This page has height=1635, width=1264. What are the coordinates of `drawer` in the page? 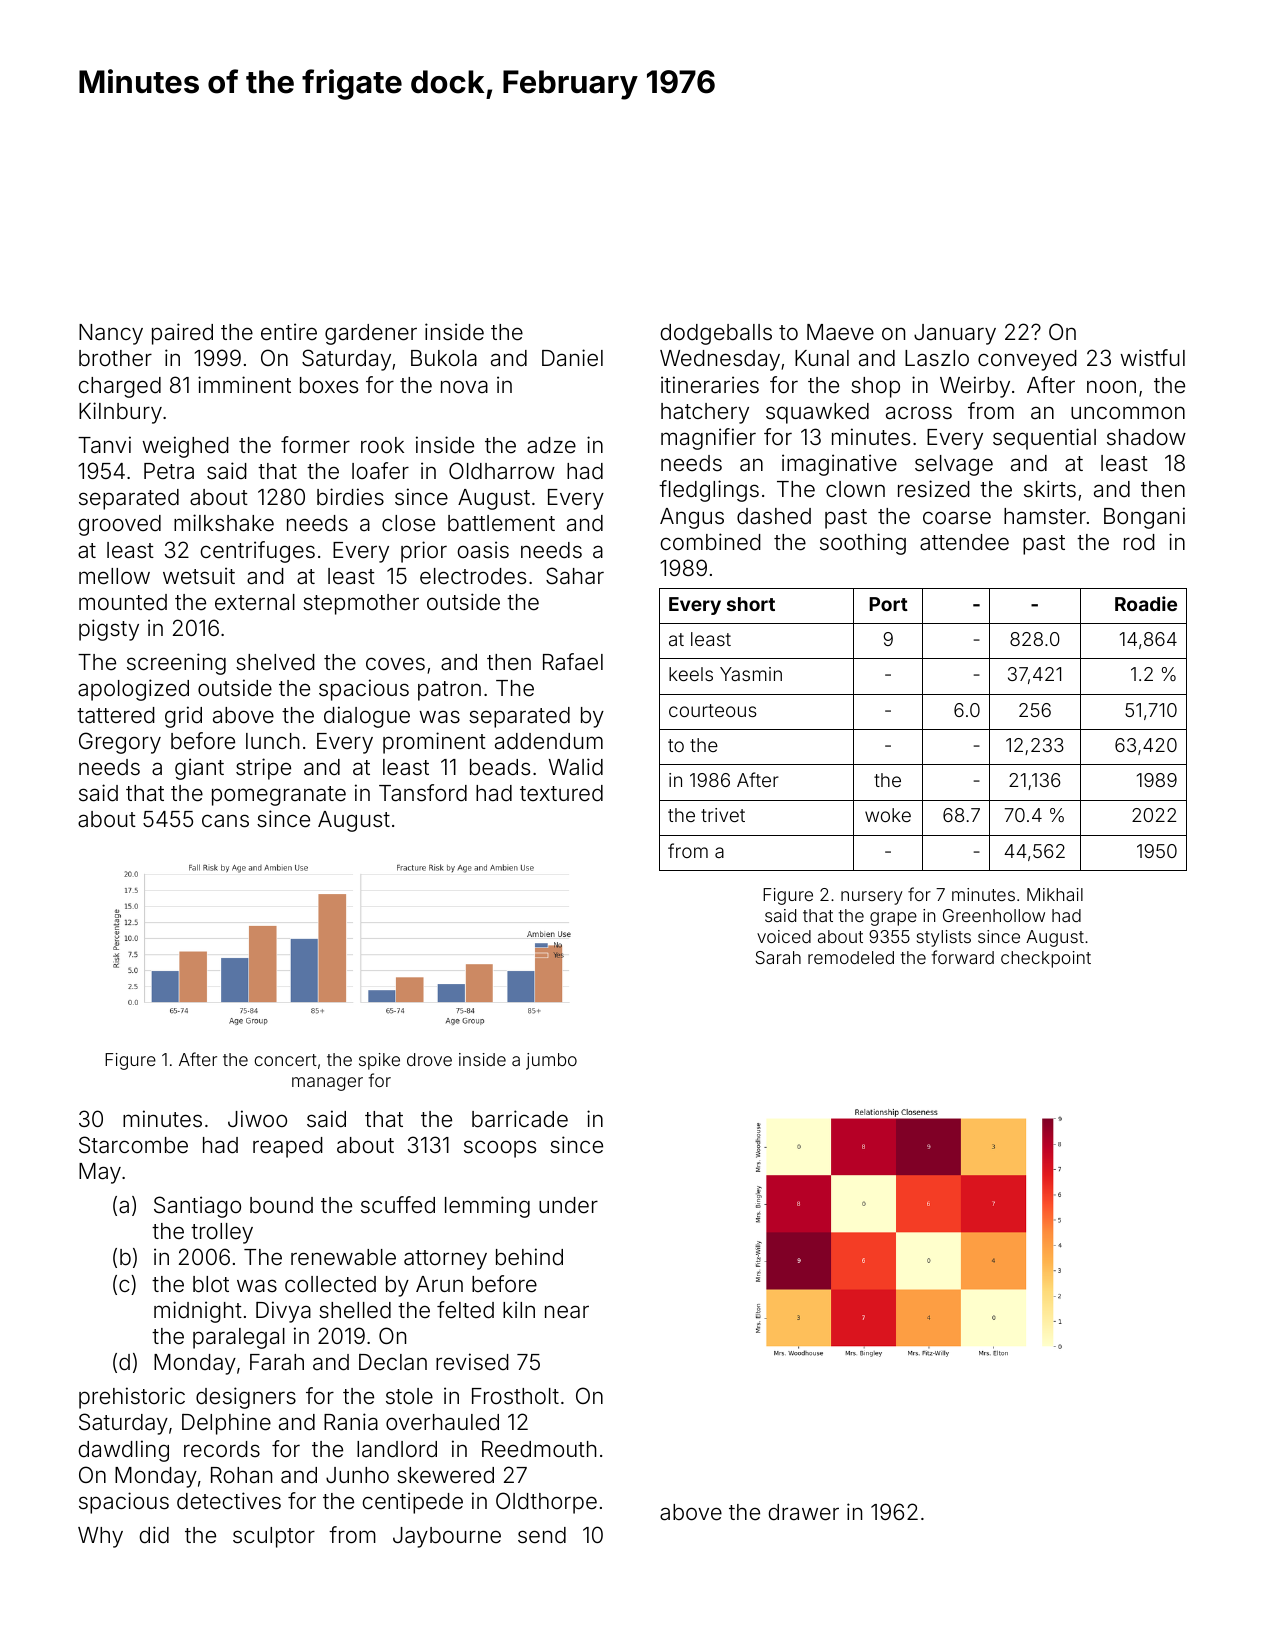 It's located at (804, 1512).
